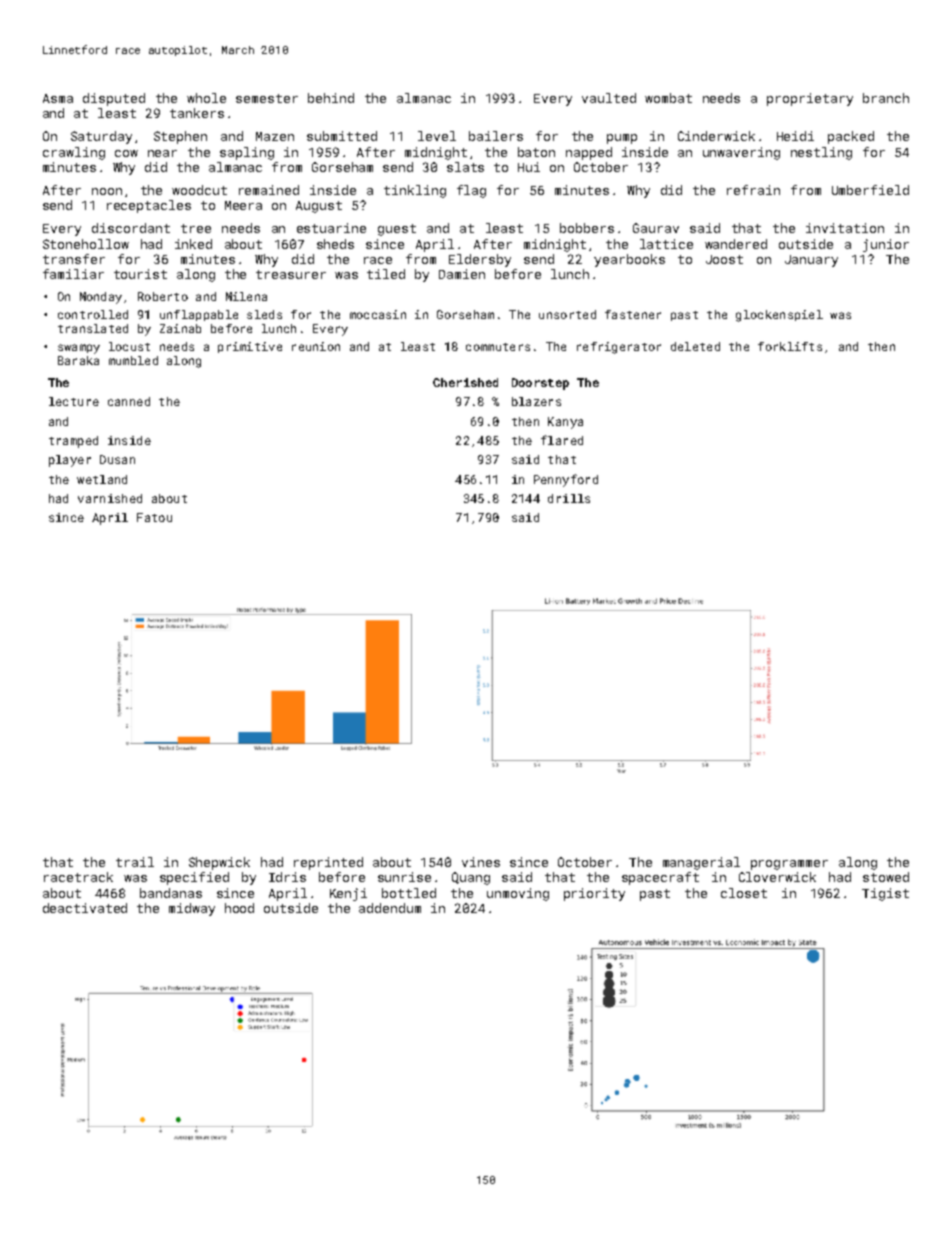 The image size is (952, 1233). What do you see at coordinates (481, 862) in the screenshot?
I see `vines` at bounding box center [481, 862].
